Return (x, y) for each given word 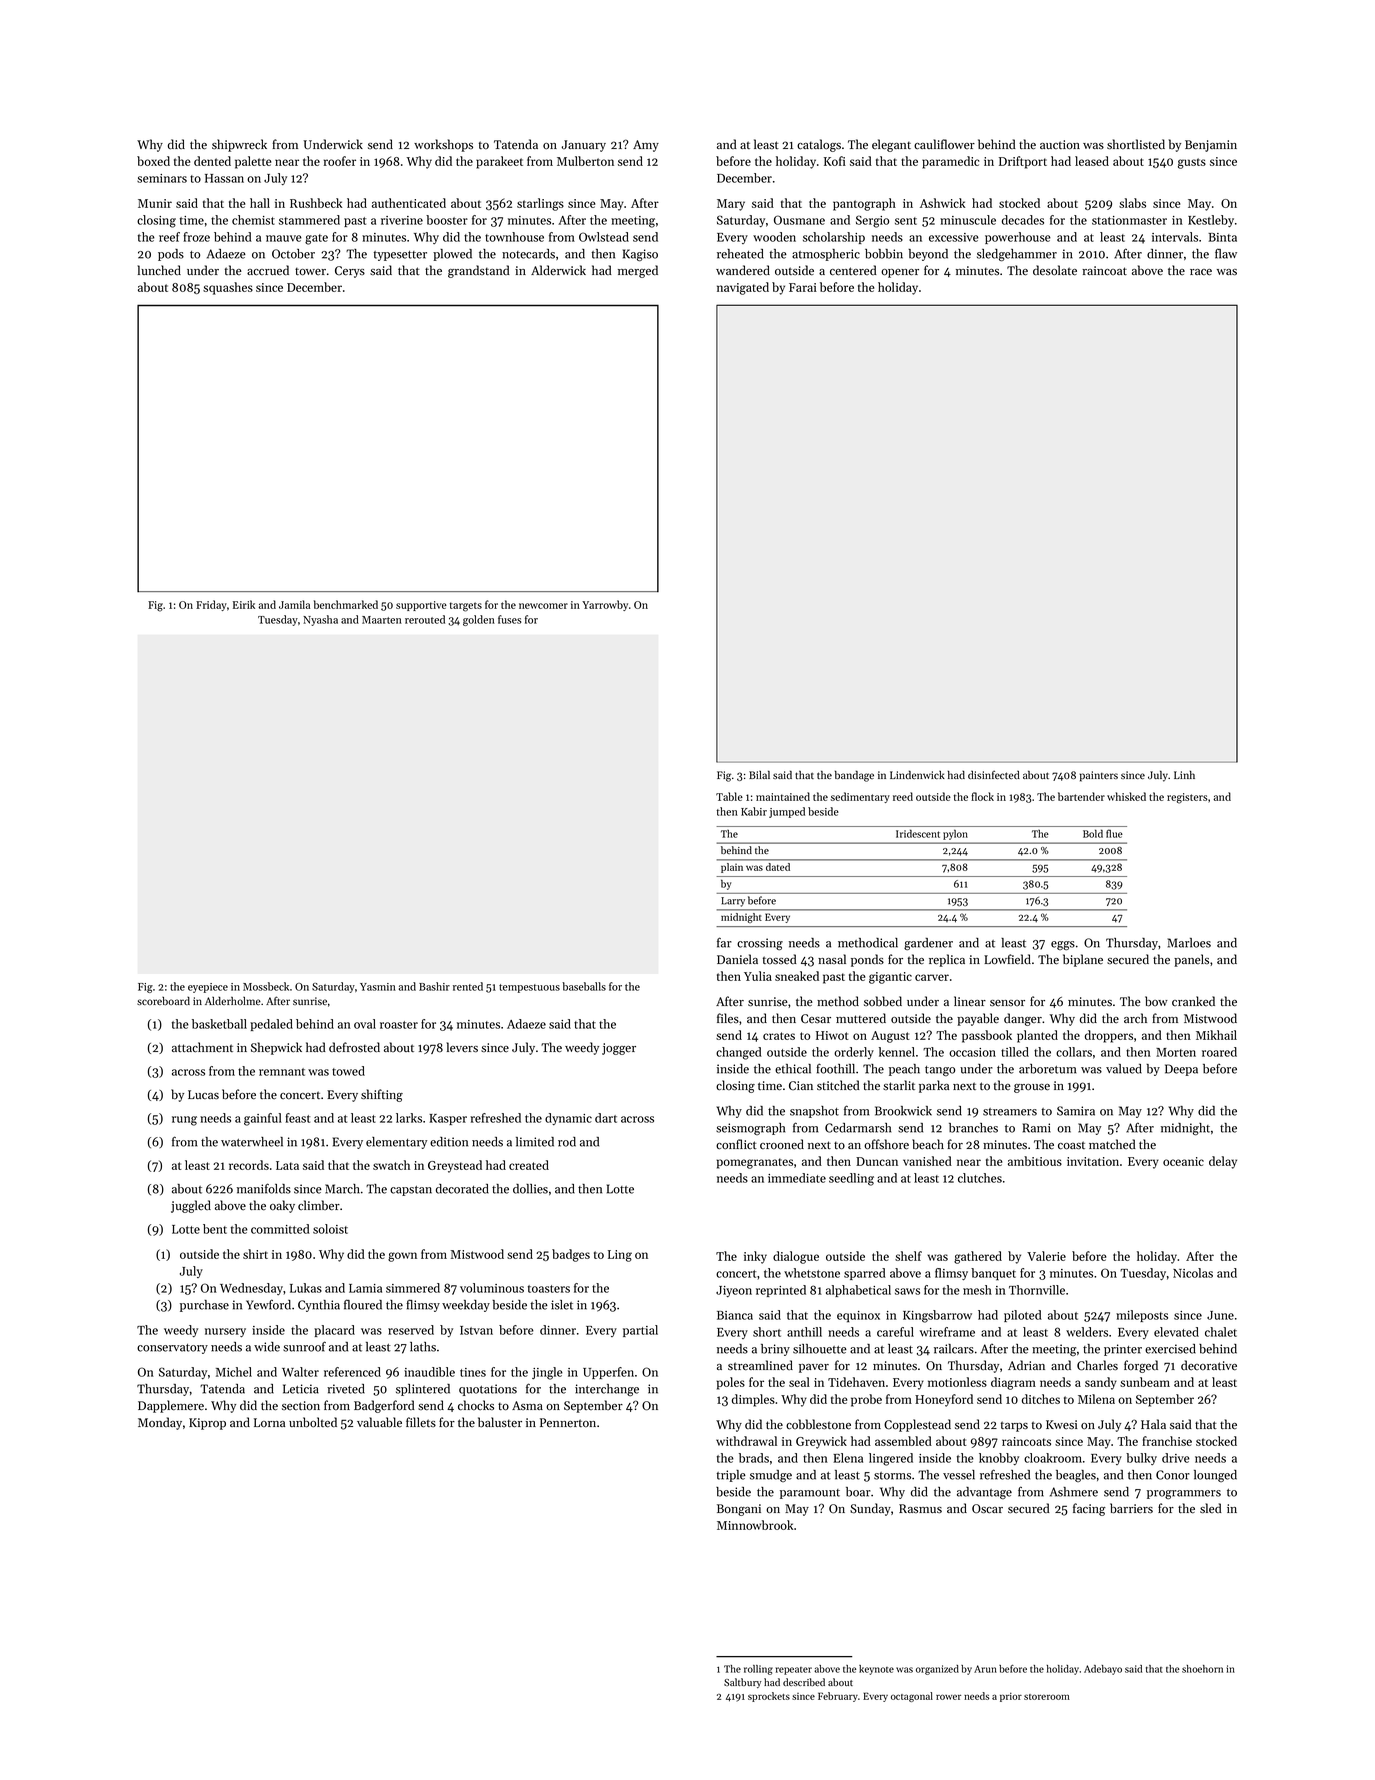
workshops (443, 145)
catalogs (819, 145)
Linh (1184, 775)
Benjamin (1211, 146)
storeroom (1047, 1697)
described (804, 1682)
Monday (160, 1423)
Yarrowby (605, 605)
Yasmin (378, 987)
